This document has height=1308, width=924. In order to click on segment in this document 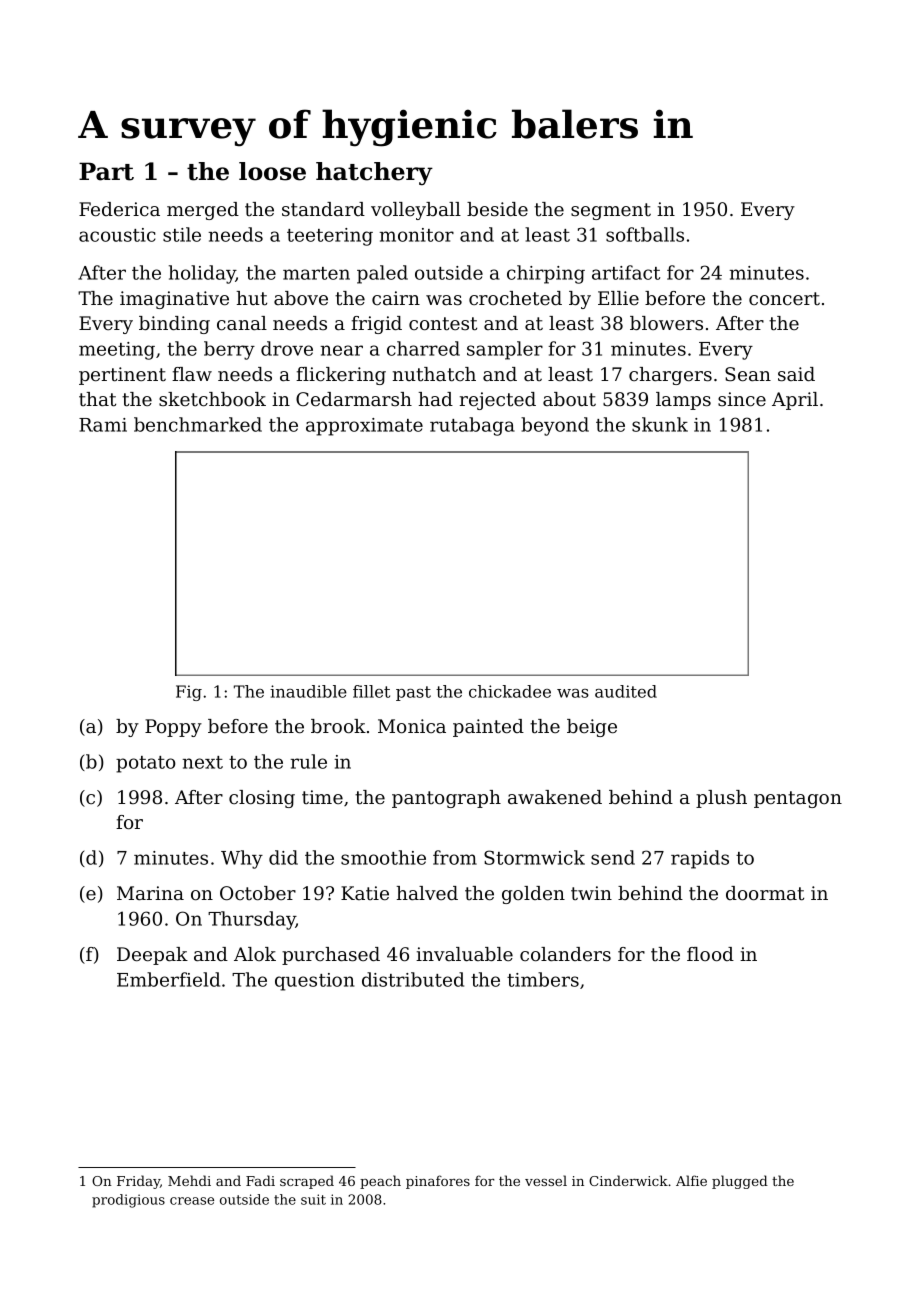, I will do `click(611, 211)`.
